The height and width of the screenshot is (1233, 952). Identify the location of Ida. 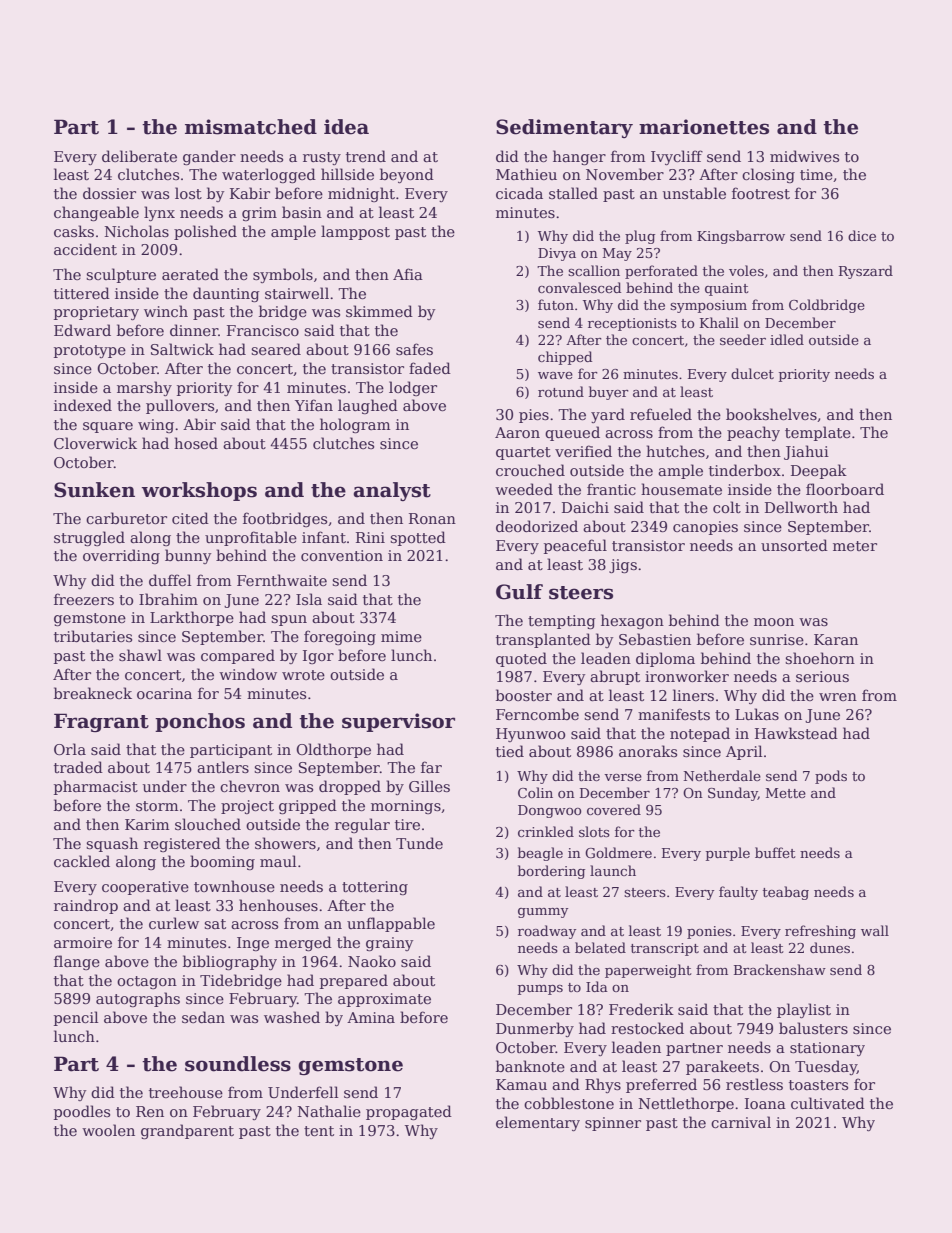
(597, 986).
